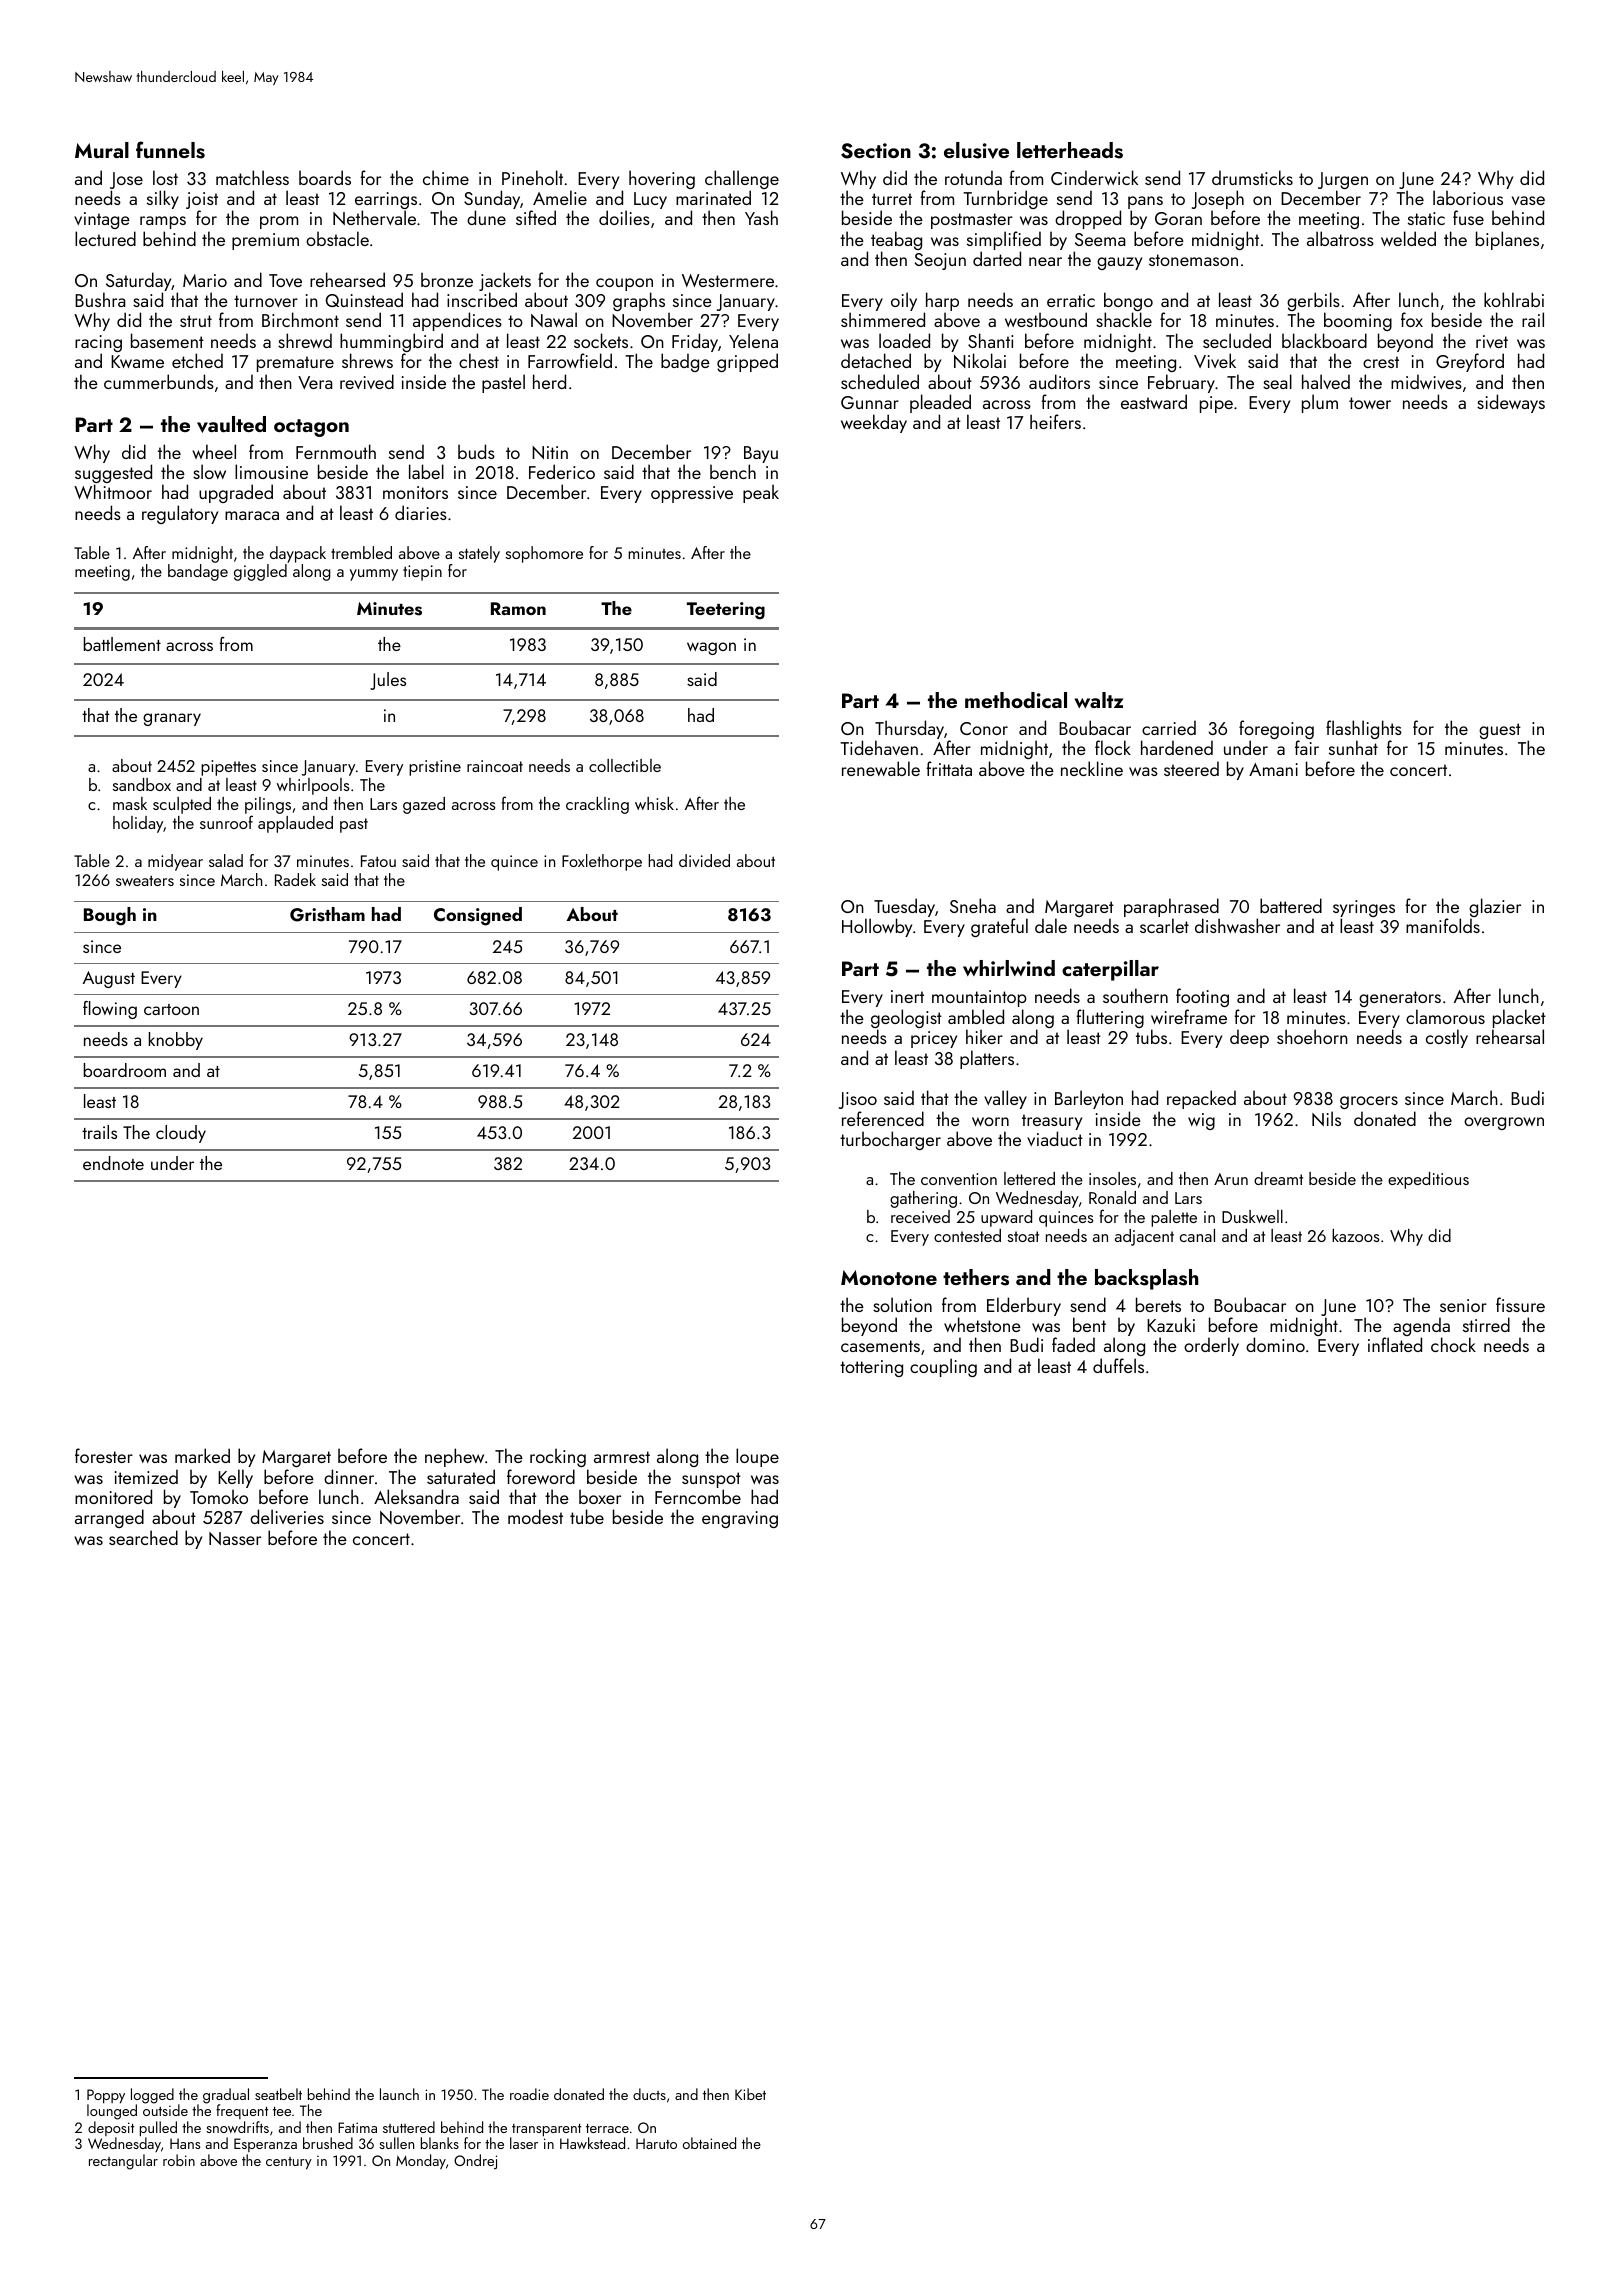  I want to click on steered, so click(1191, 768).
